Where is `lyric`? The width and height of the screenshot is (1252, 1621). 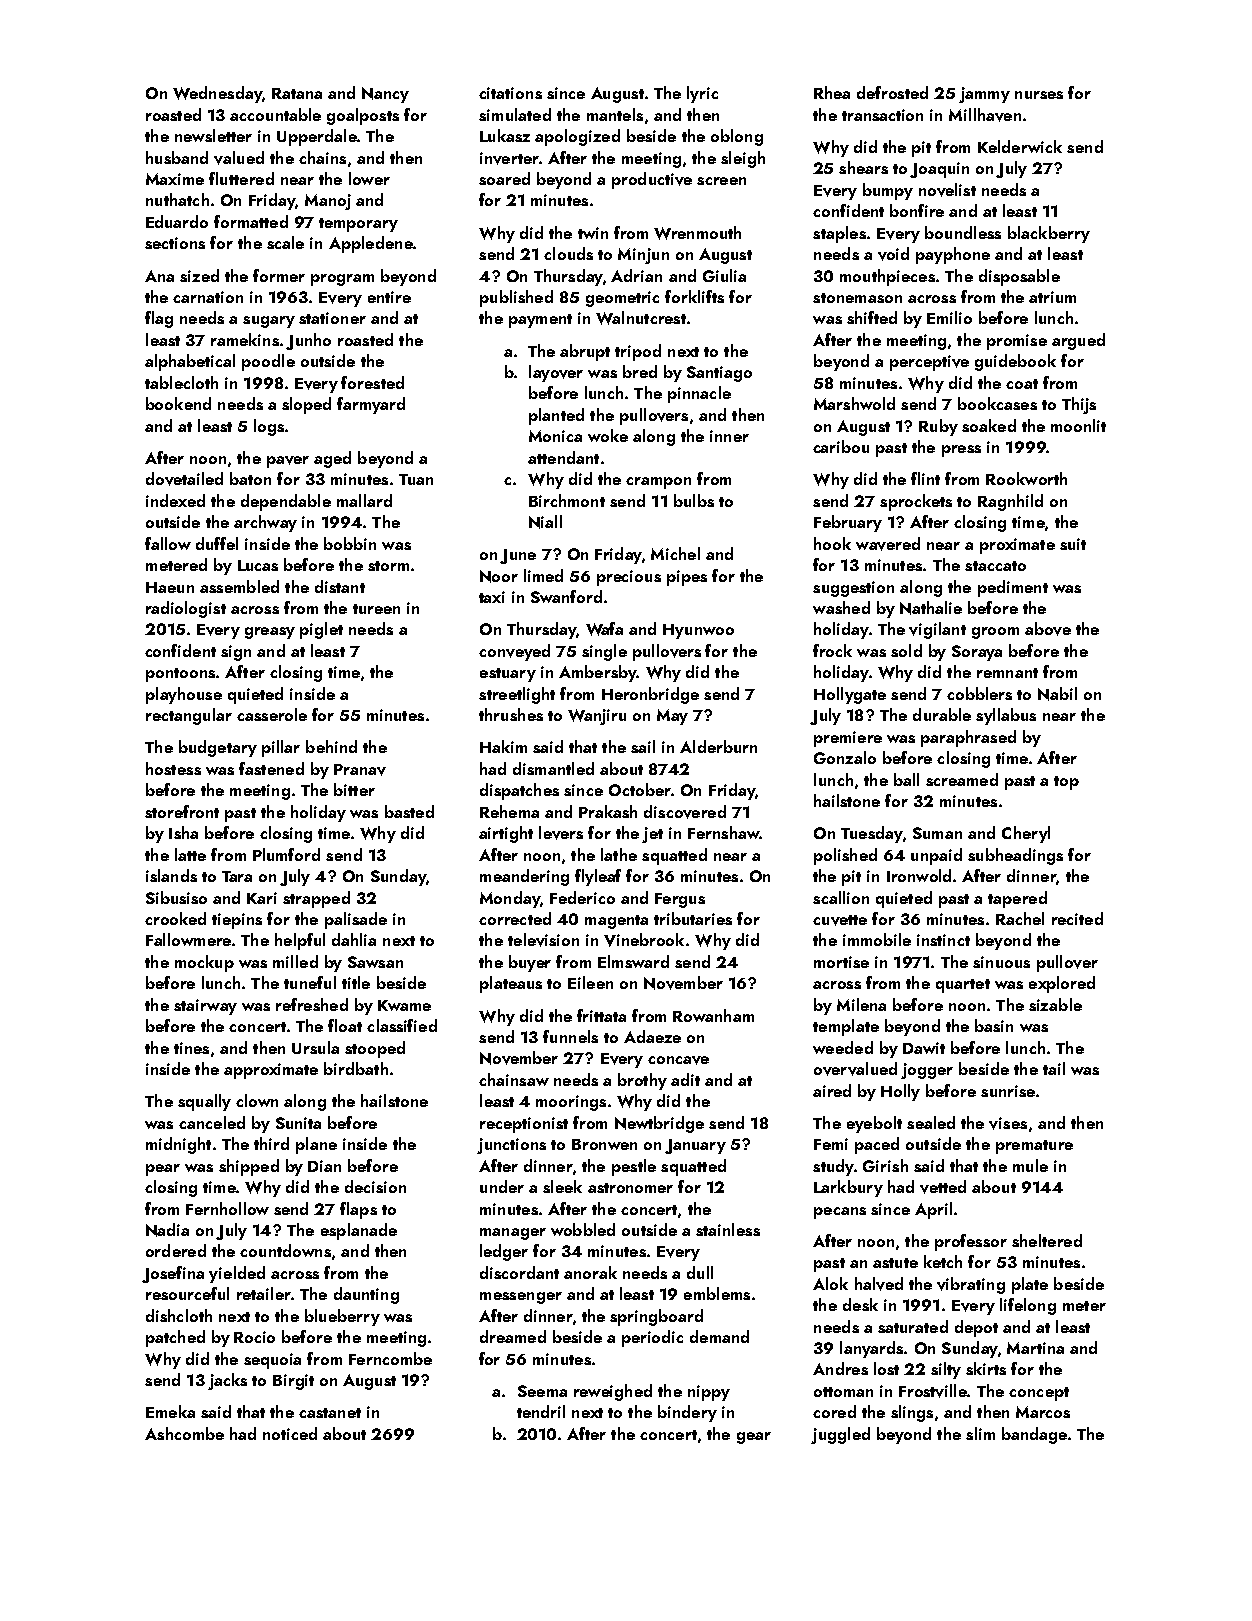 lyric is located at coordinates (702, 94).
